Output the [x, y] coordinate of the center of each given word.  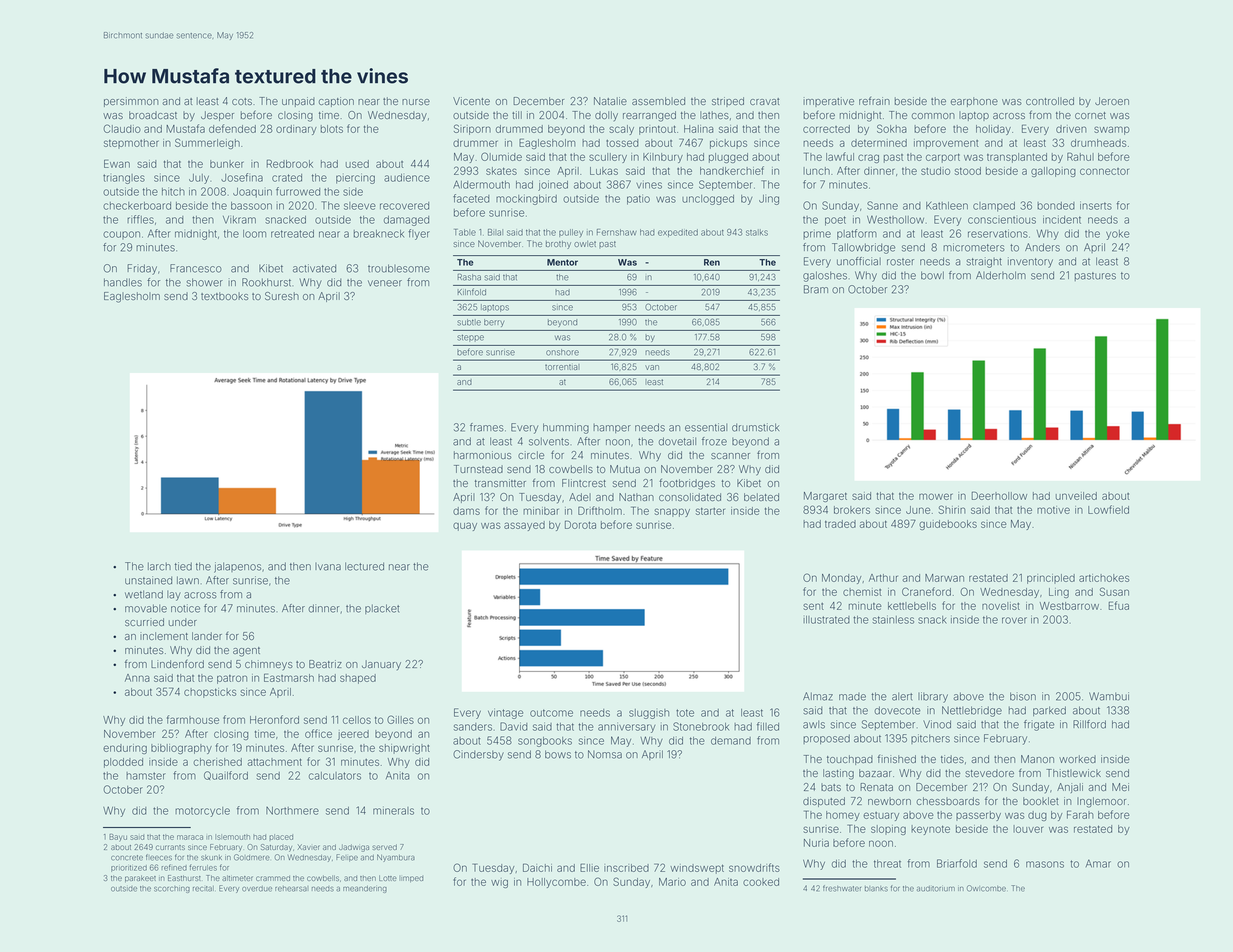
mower [936, 496]
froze [714, 441]
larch [159, 566]
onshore [562, 352]
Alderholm [1001, 275]
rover [1014, 620]
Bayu [118, 838]
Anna [137, 678]
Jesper [217, 116]
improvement [946, 144]
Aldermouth [481, 184]
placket [382, 609]
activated [314, 268]
